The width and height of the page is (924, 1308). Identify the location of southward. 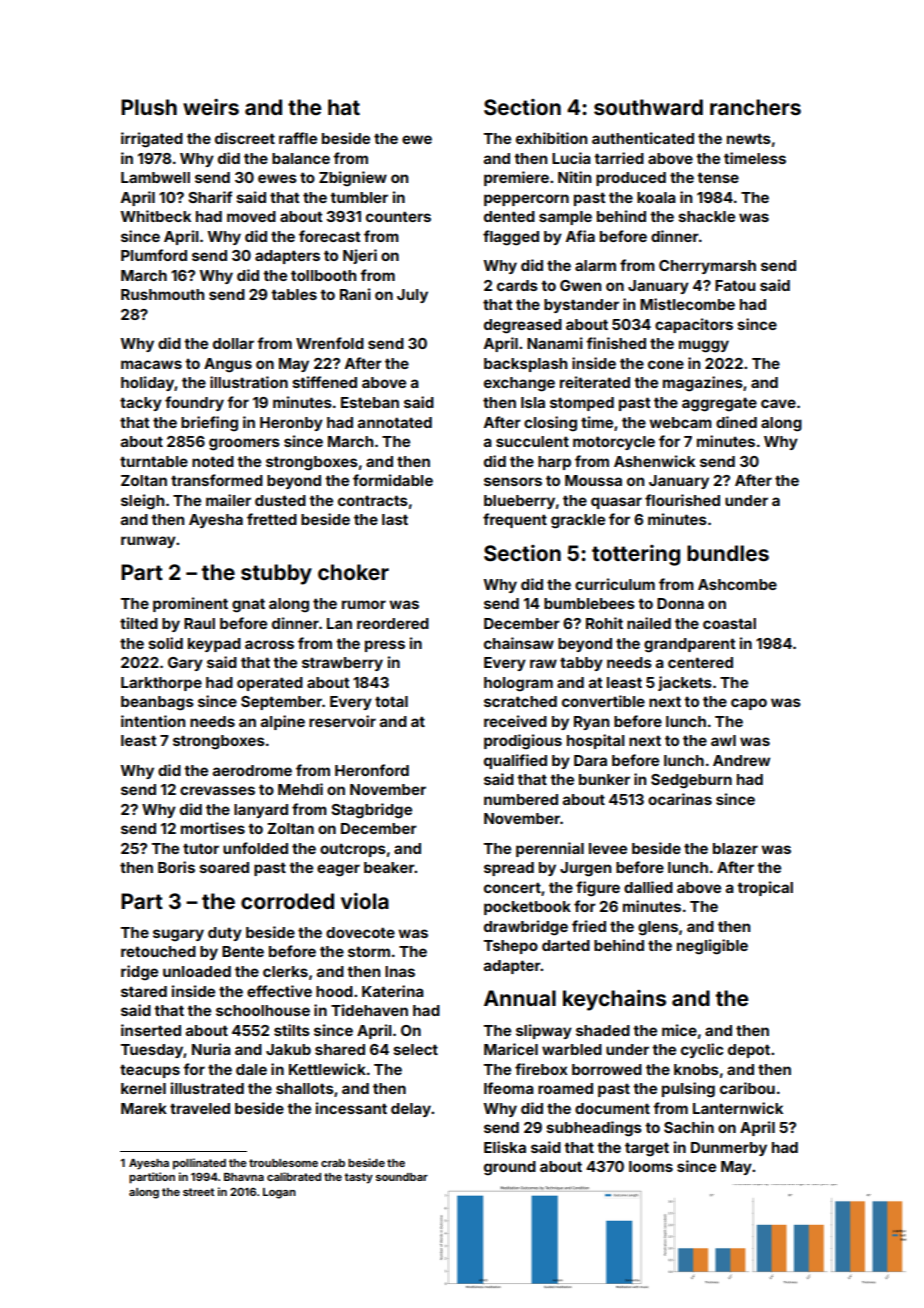
(648, 107).
